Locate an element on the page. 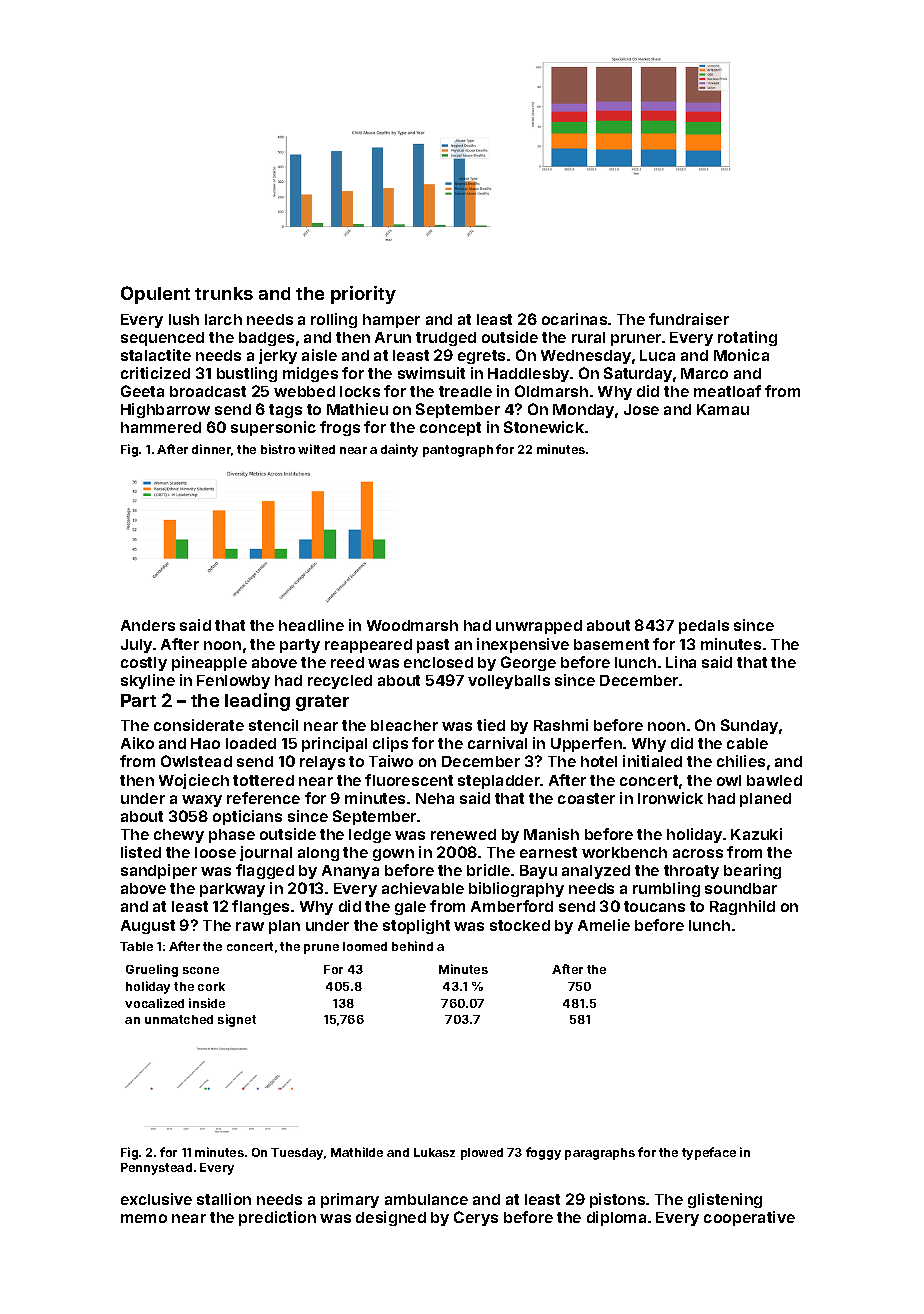 This image has height=1314, width=924. listed is located at coordinates (141, 852).
